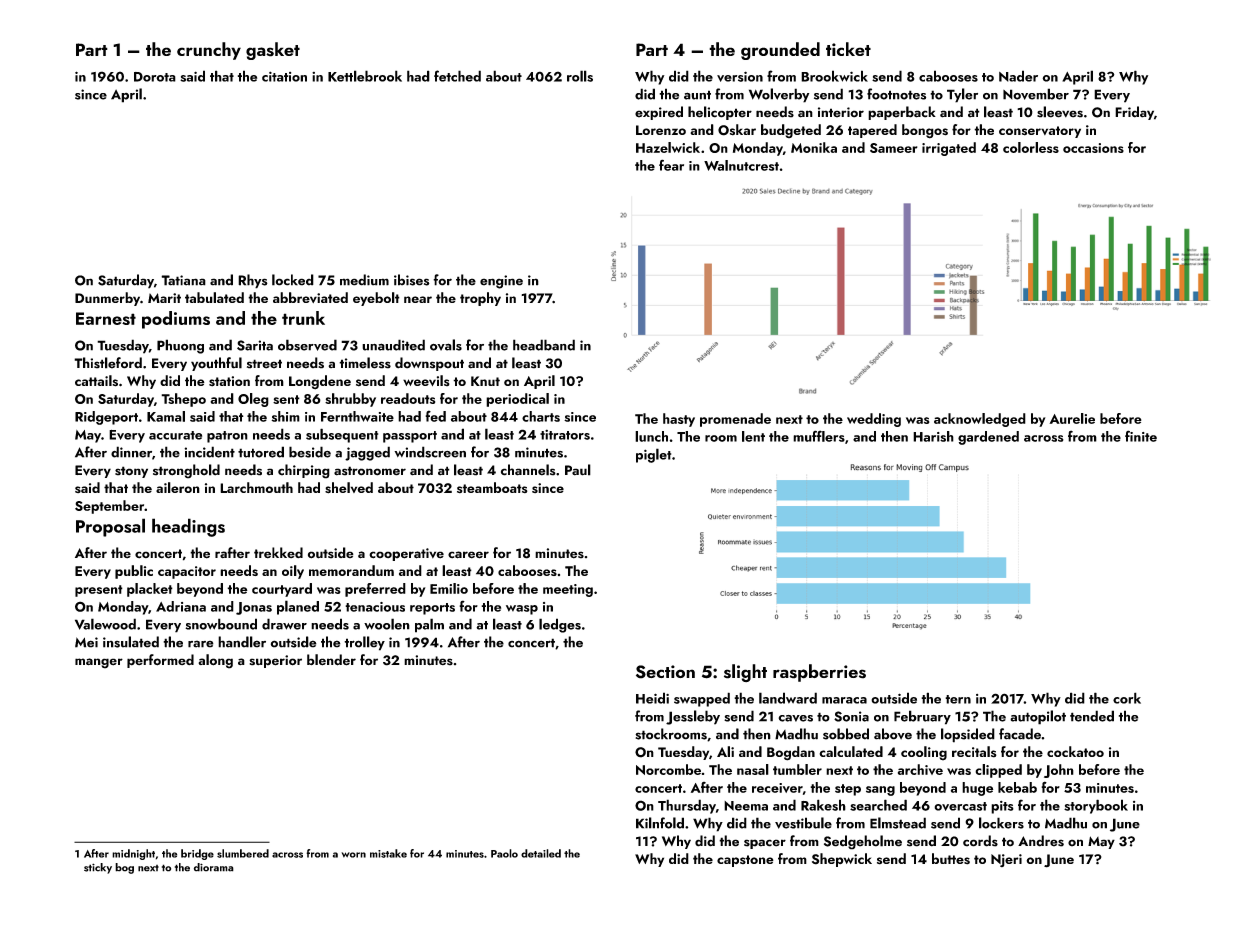 This page has width=1233, height=952. Describe the element at coordinates (243, 853) in the page. I see `slumbered` at that location.
